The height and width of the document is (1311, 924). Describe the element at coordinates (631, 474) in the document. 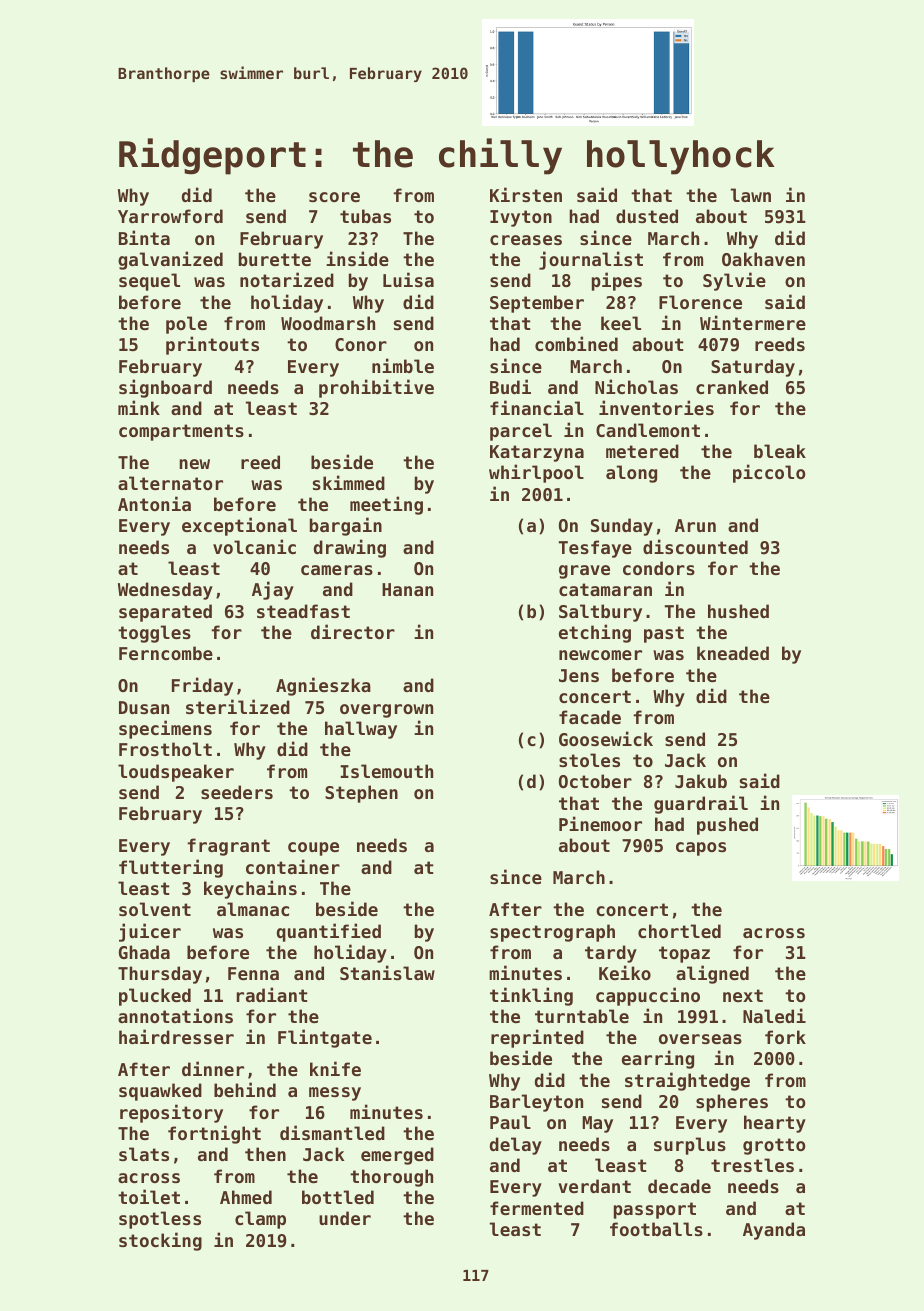

I see `along` at that location.
